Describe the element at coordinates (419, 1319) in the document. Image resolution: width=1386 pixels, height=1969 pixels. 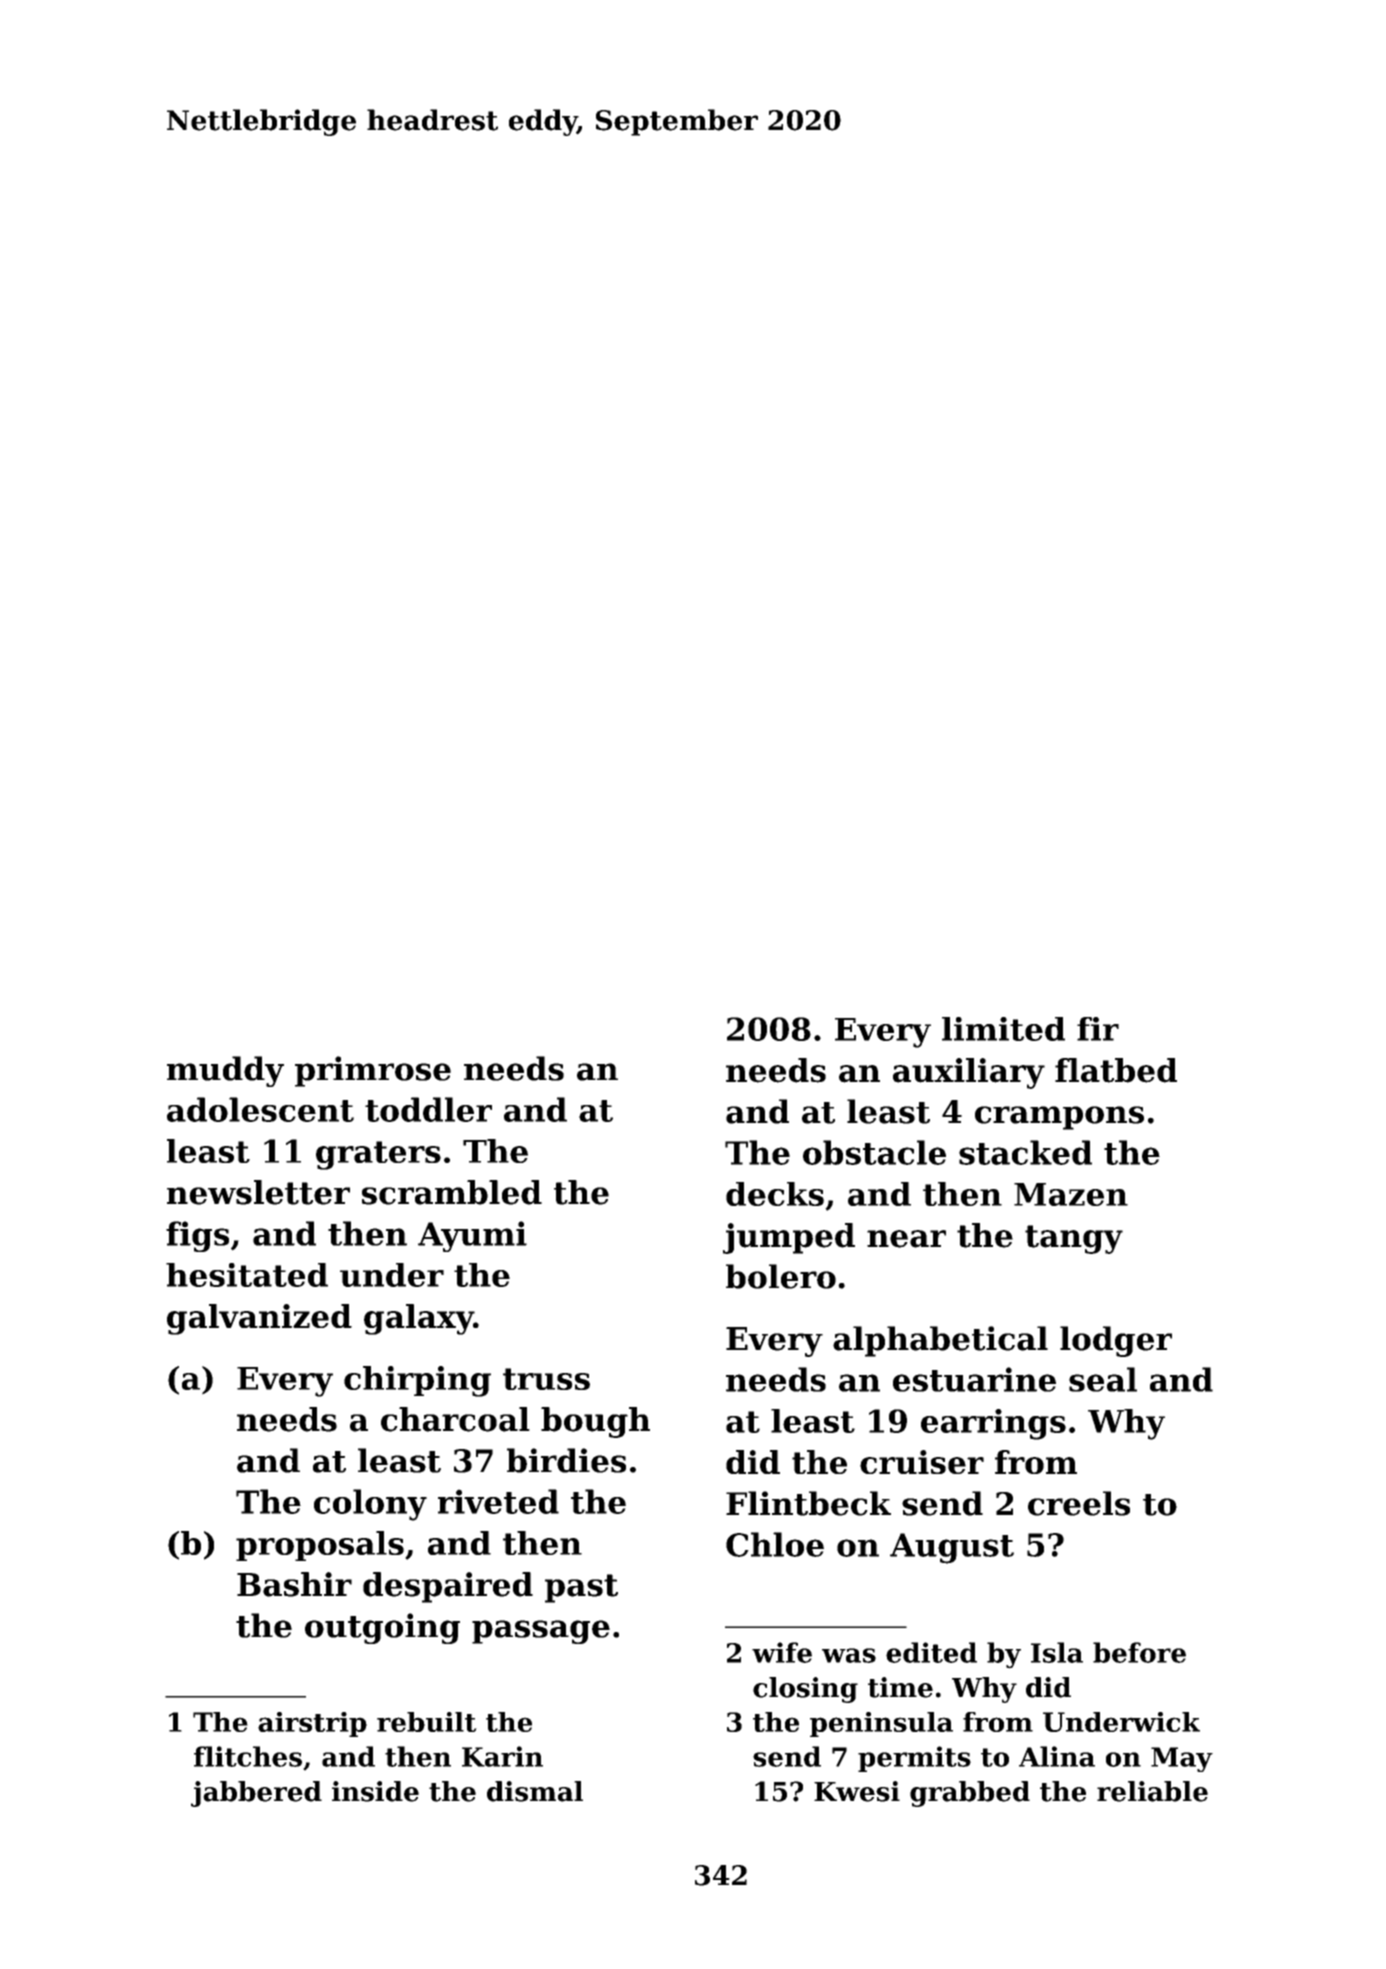
I see `galaxy` at that location.
